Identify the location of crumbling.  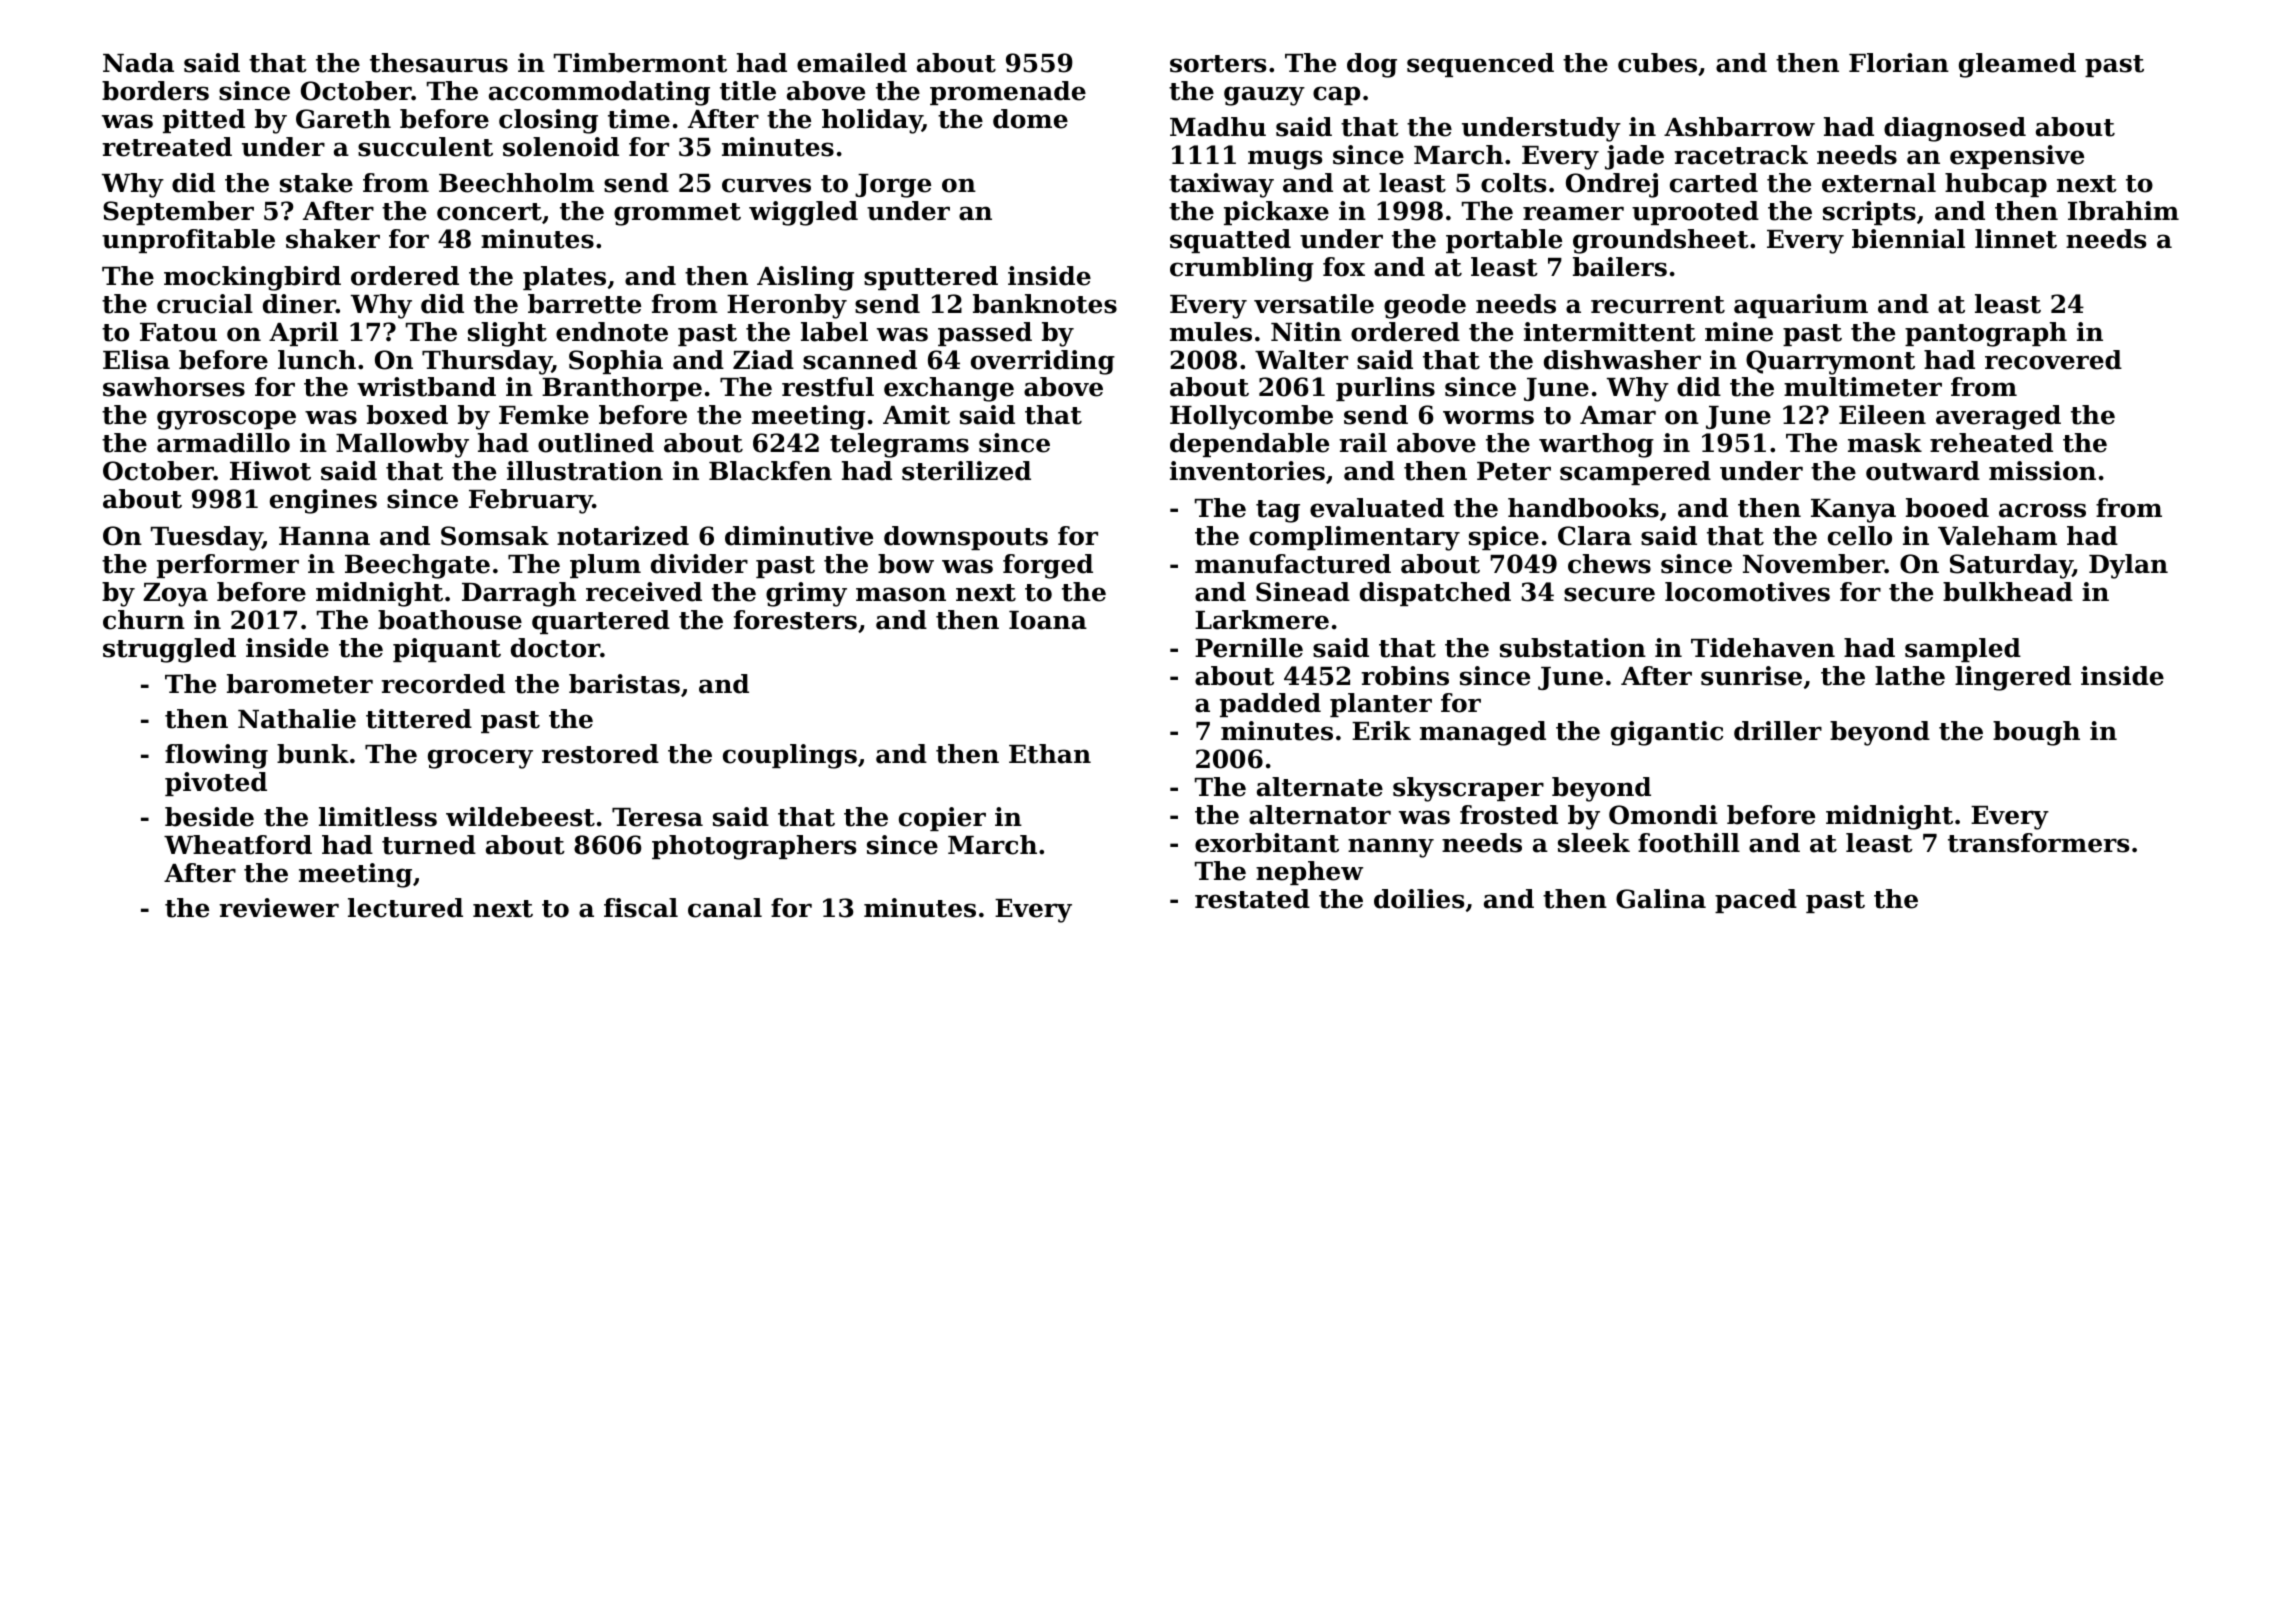
(1242, 269).
